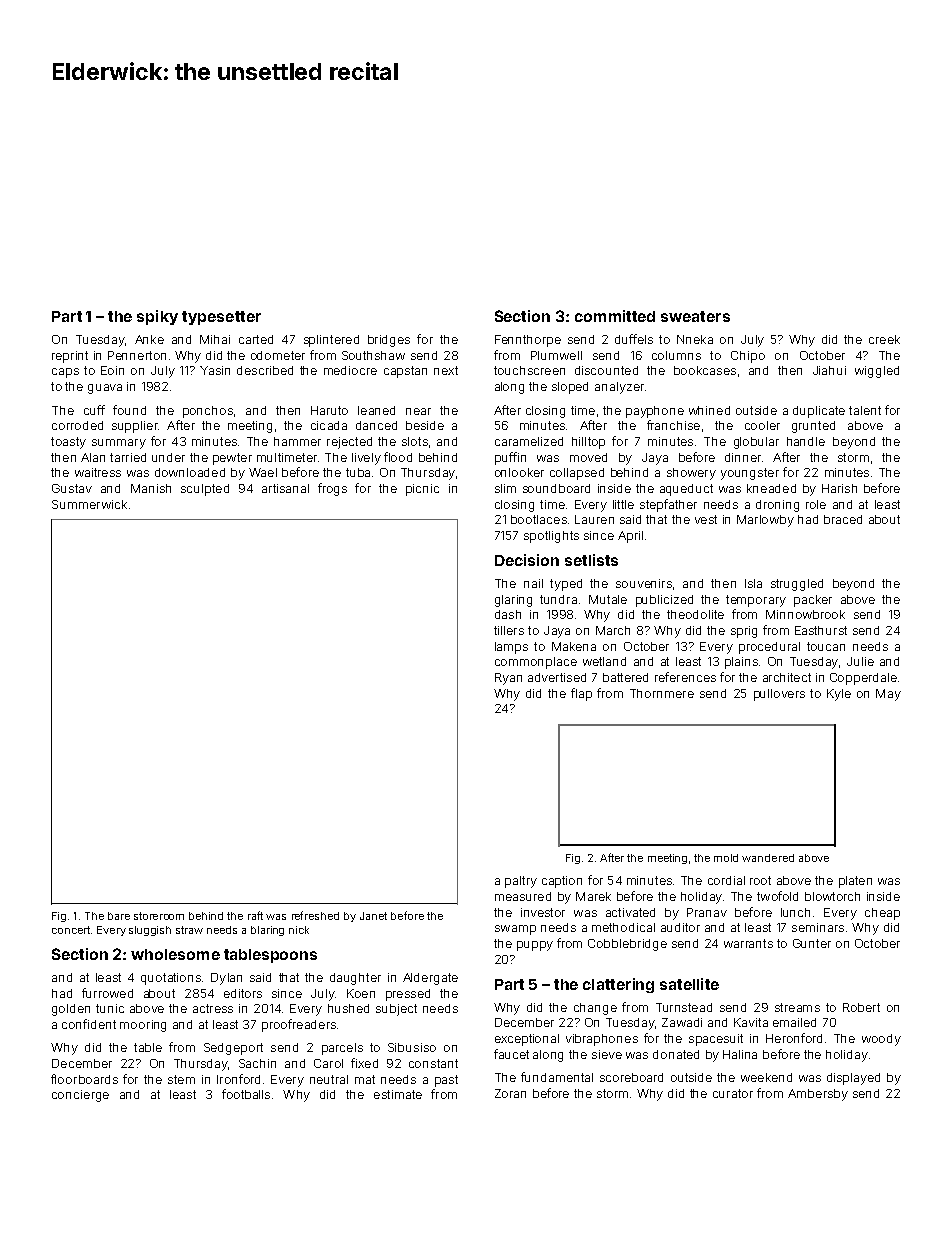 This screenshot has height=1233, width=952. I want to click on concierge, so click(80, 1096).
